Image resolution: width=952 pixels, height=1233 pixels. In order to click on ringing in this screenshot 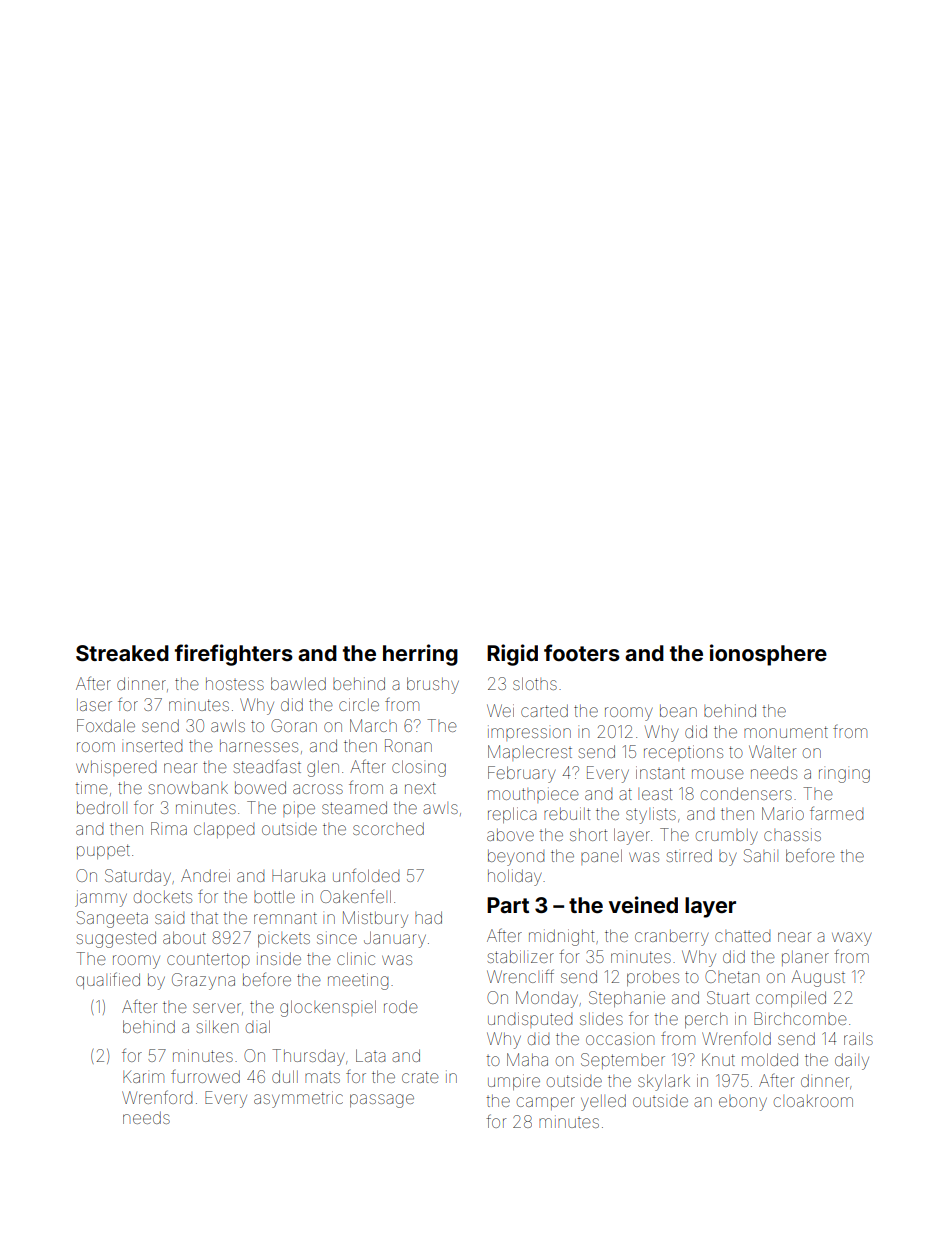, I will do `click(844, 776)`.
